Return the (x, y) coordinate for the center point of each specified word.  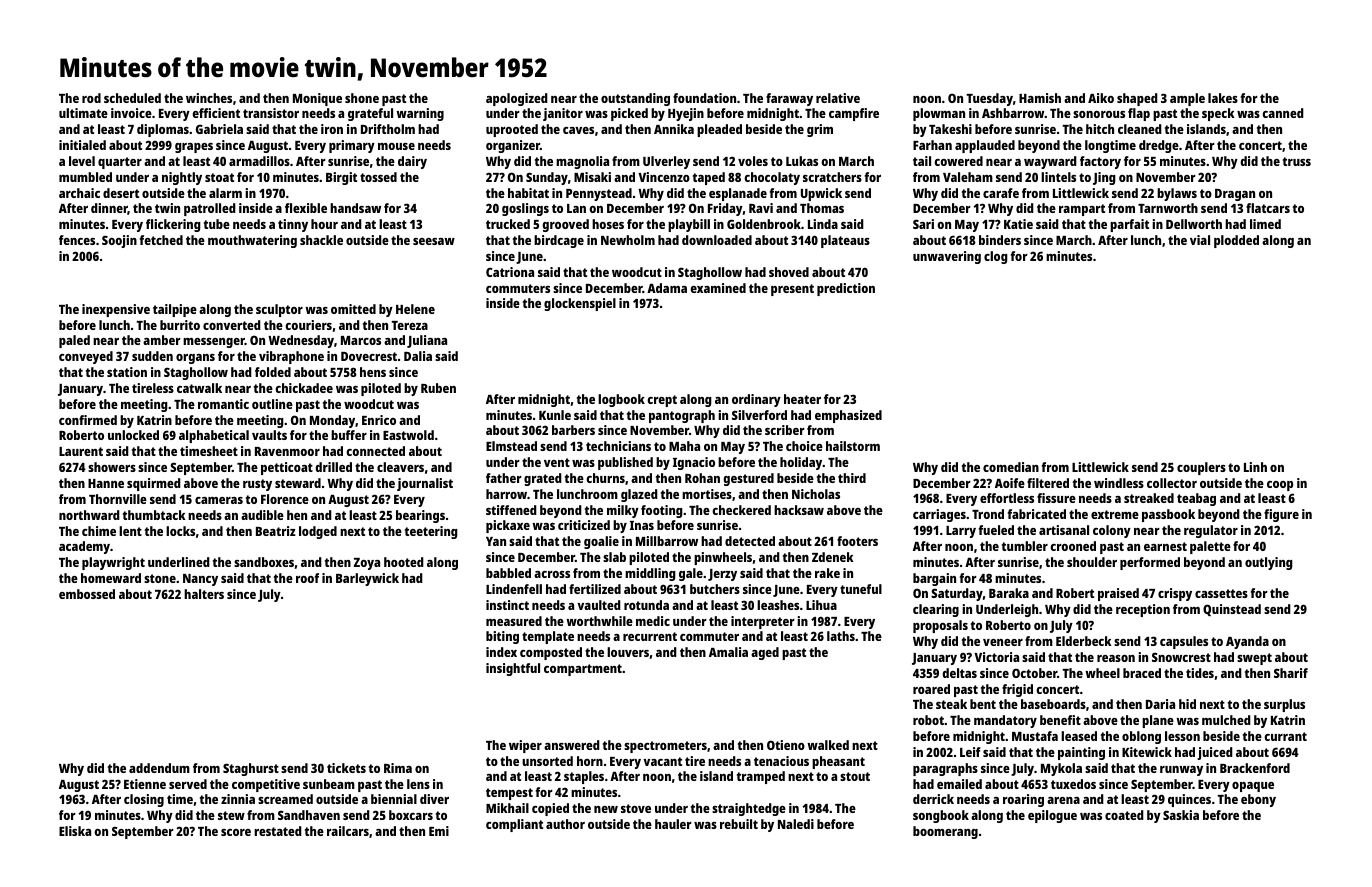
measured (514, 621)
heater (802, 399)
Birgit (341, 178)
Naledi (796, 824)
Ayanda (1247, 642)
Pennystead (599, 194)
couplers (1201, 468)
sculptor (279, 310)
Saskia (1181, 815)
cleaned (1140, 129)
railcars (348, 831)
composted (551, 653)
